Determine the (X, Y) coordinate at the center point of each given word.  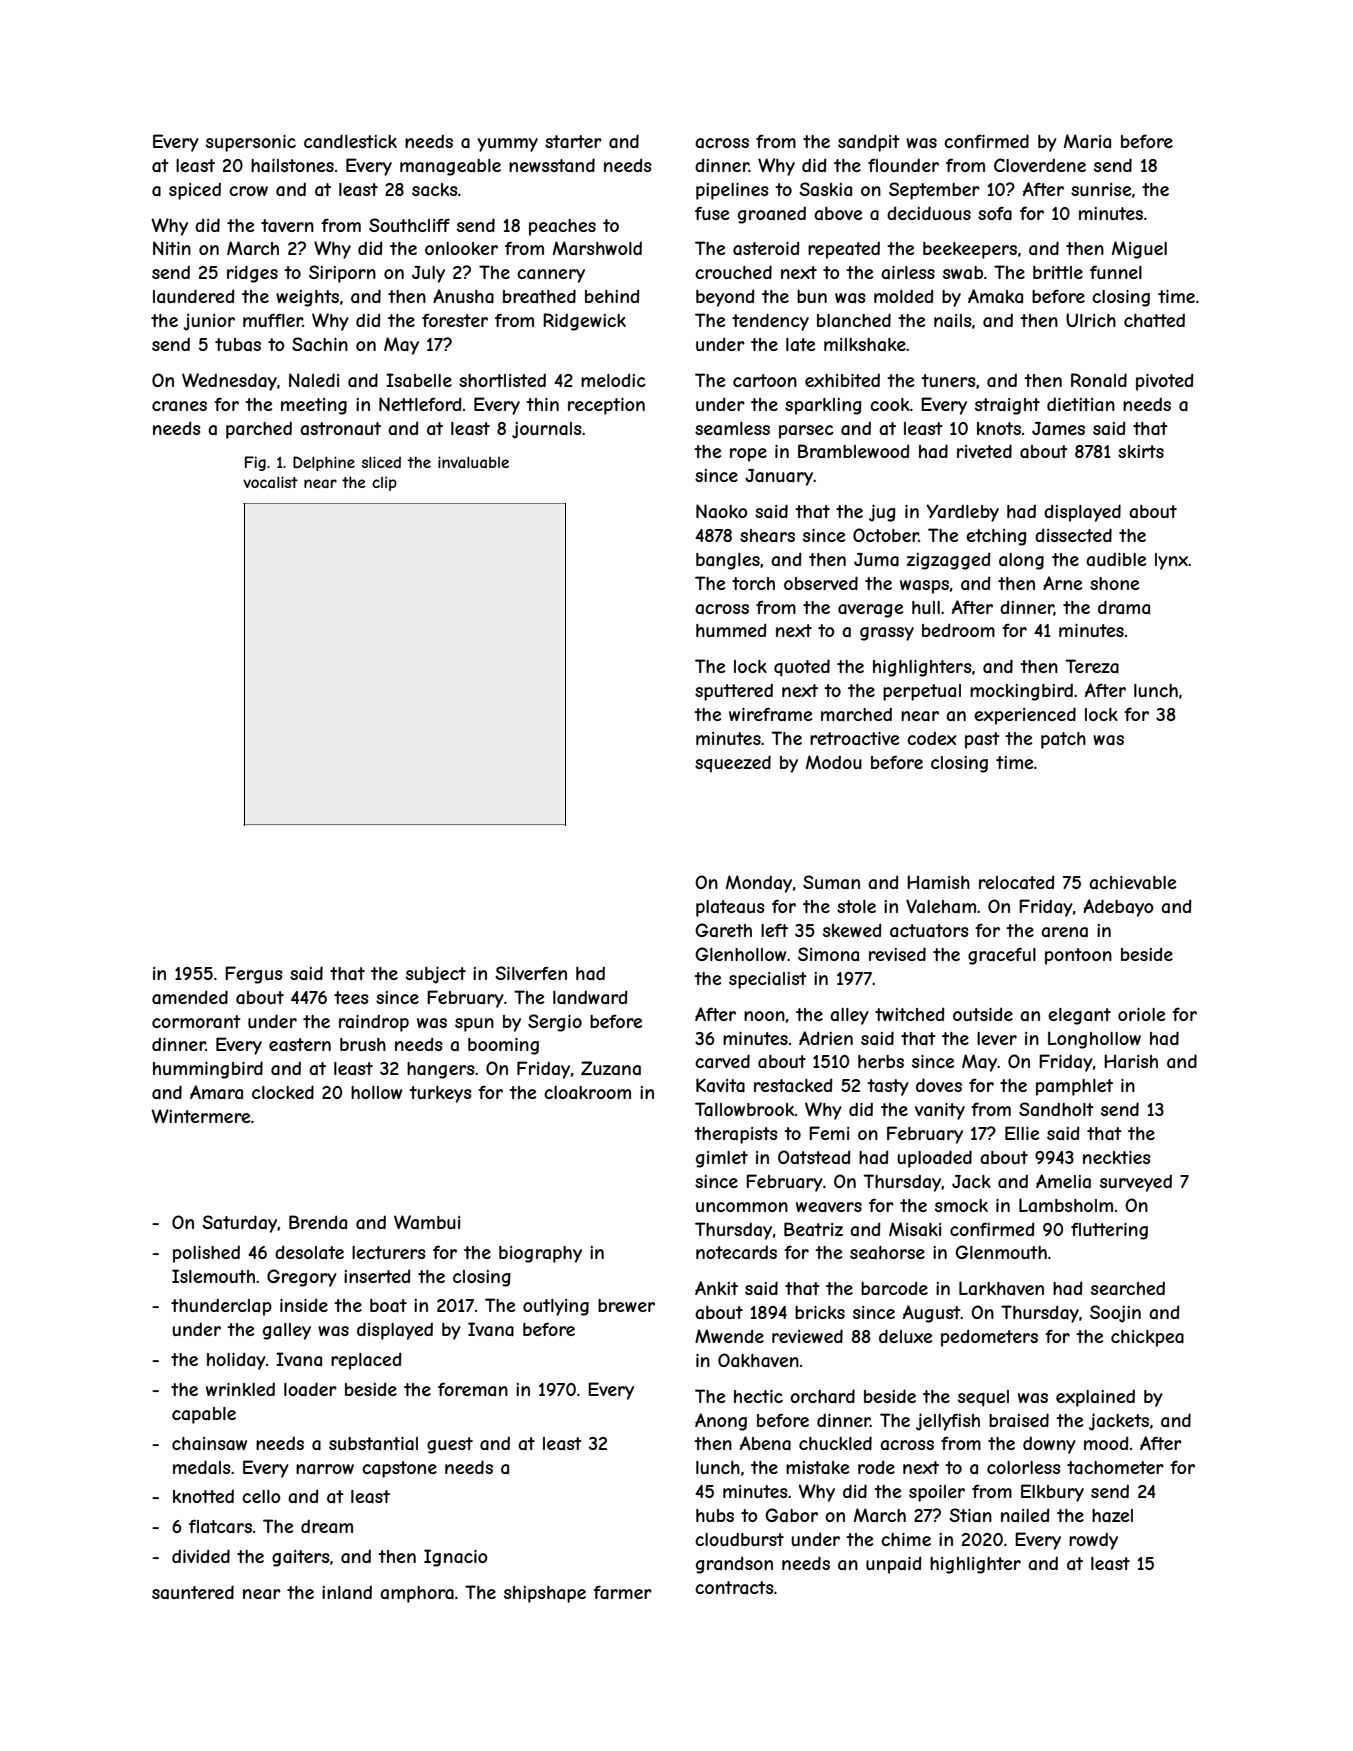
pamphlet (1074, 1087)
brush (363, 1044)
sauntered (193, 1592)
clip (384, 483)
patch (1063, 740)
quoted (802, 668)
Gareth (723, 930)
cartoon (765, 380)
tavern (287, 226)
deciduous (929, 213)
